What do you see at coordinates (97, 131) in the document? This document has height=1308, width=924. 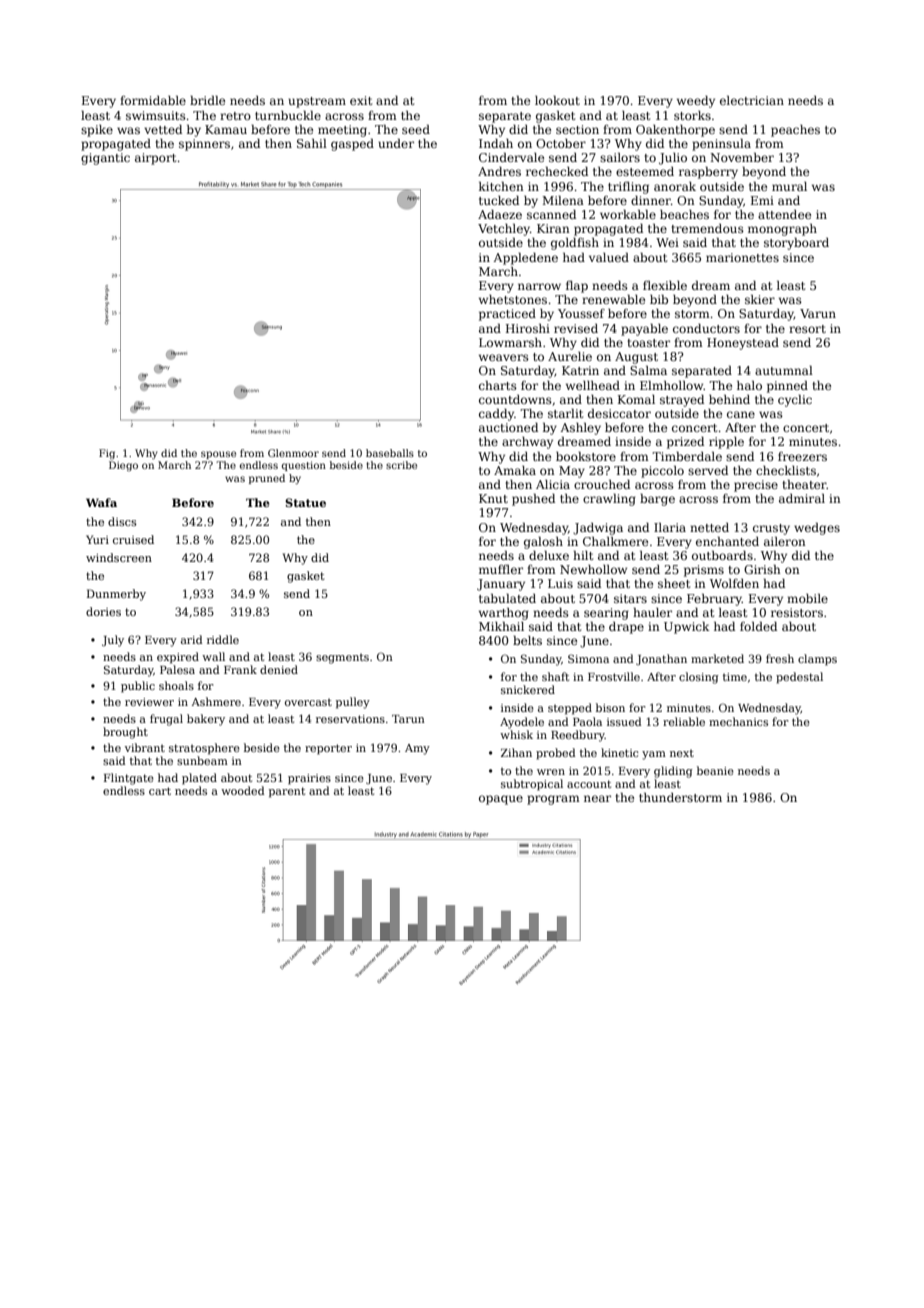 I see `spike` at bounding box center [97, 131].
